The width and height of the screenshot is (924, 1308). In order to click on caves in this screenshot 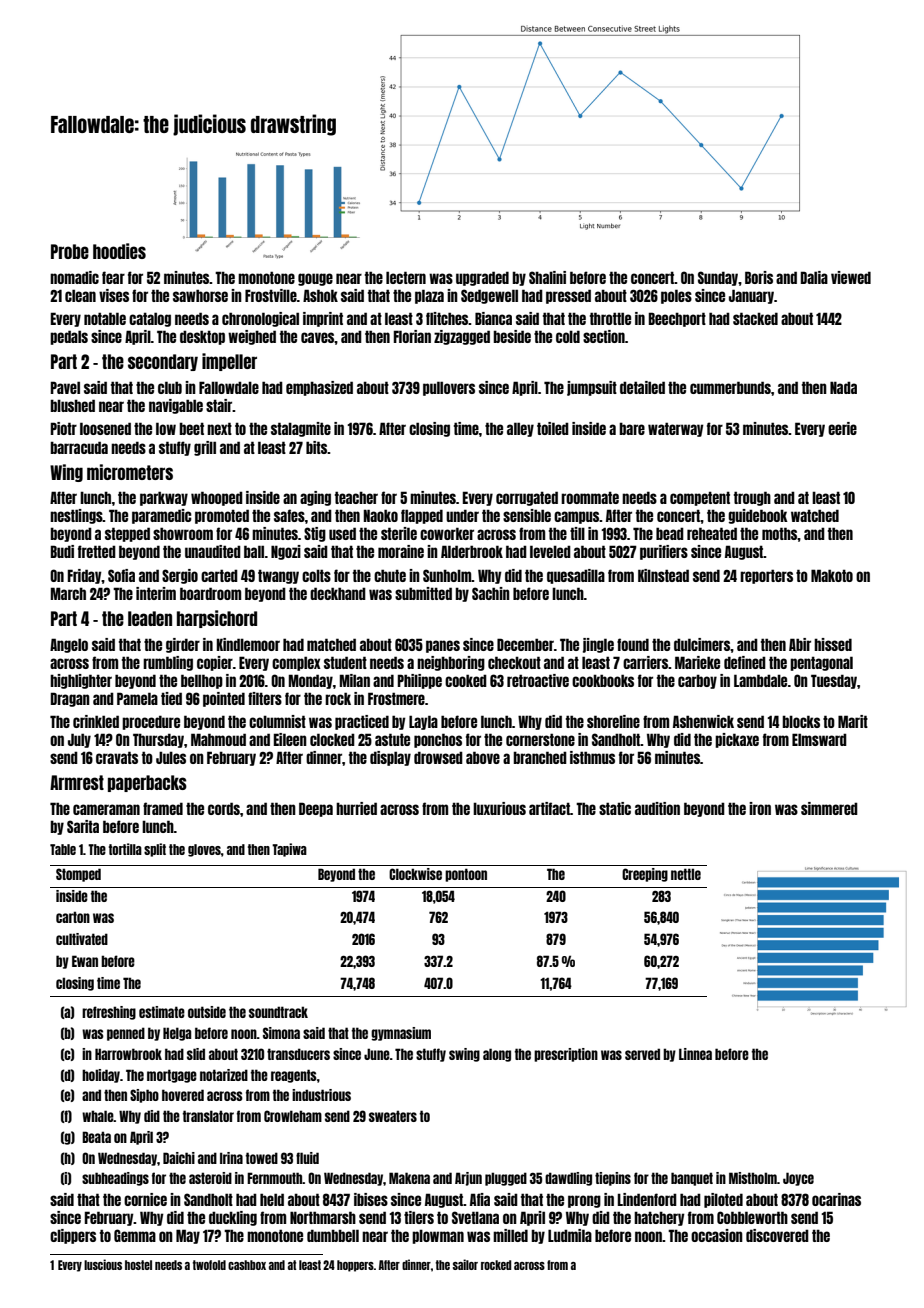, I will do `click(318, 337)`.
